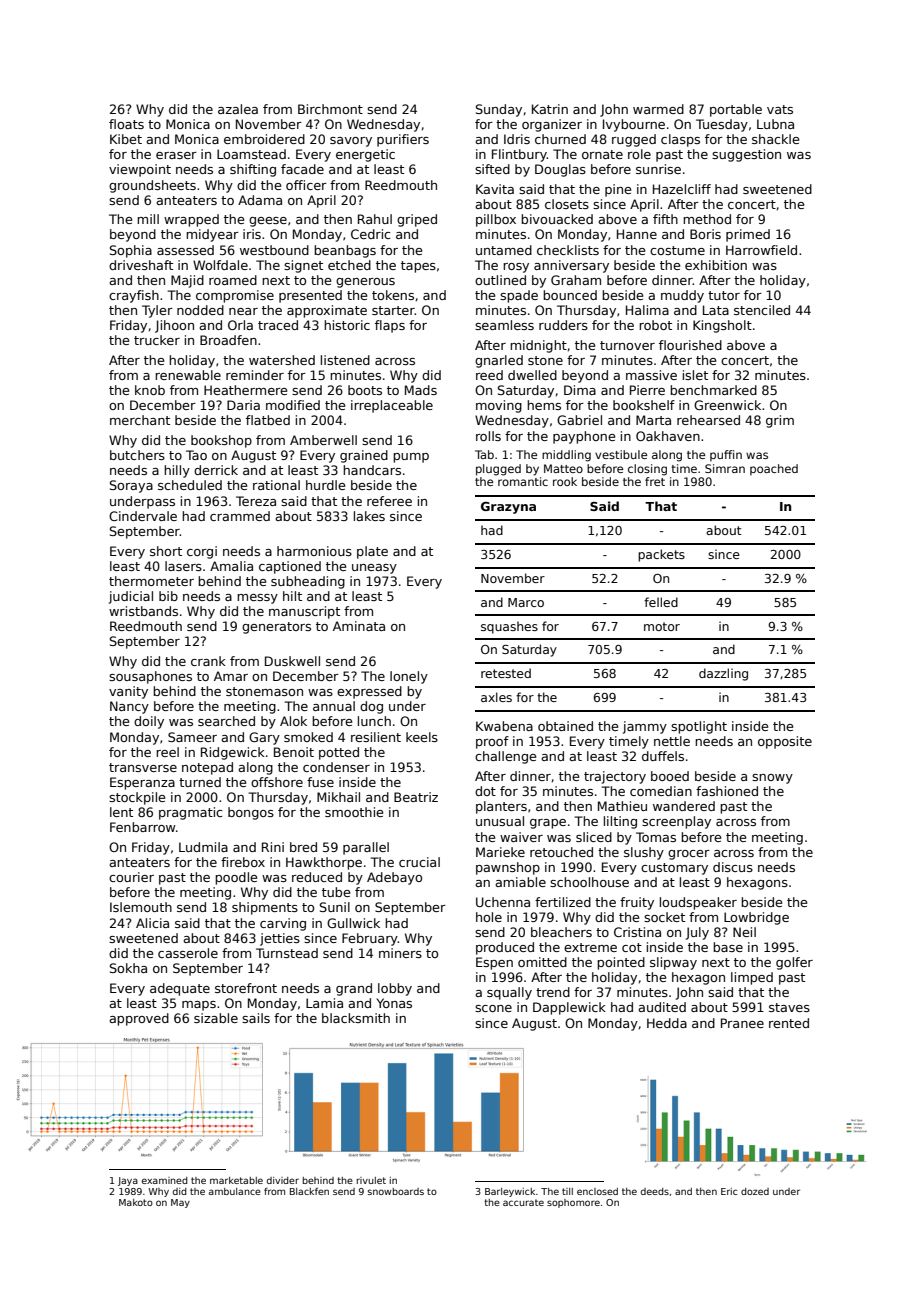 The width and height of the document is (924, 1308). Describe the element at coordinates (236, 1180) in the document. I see `marketable` at that location.
